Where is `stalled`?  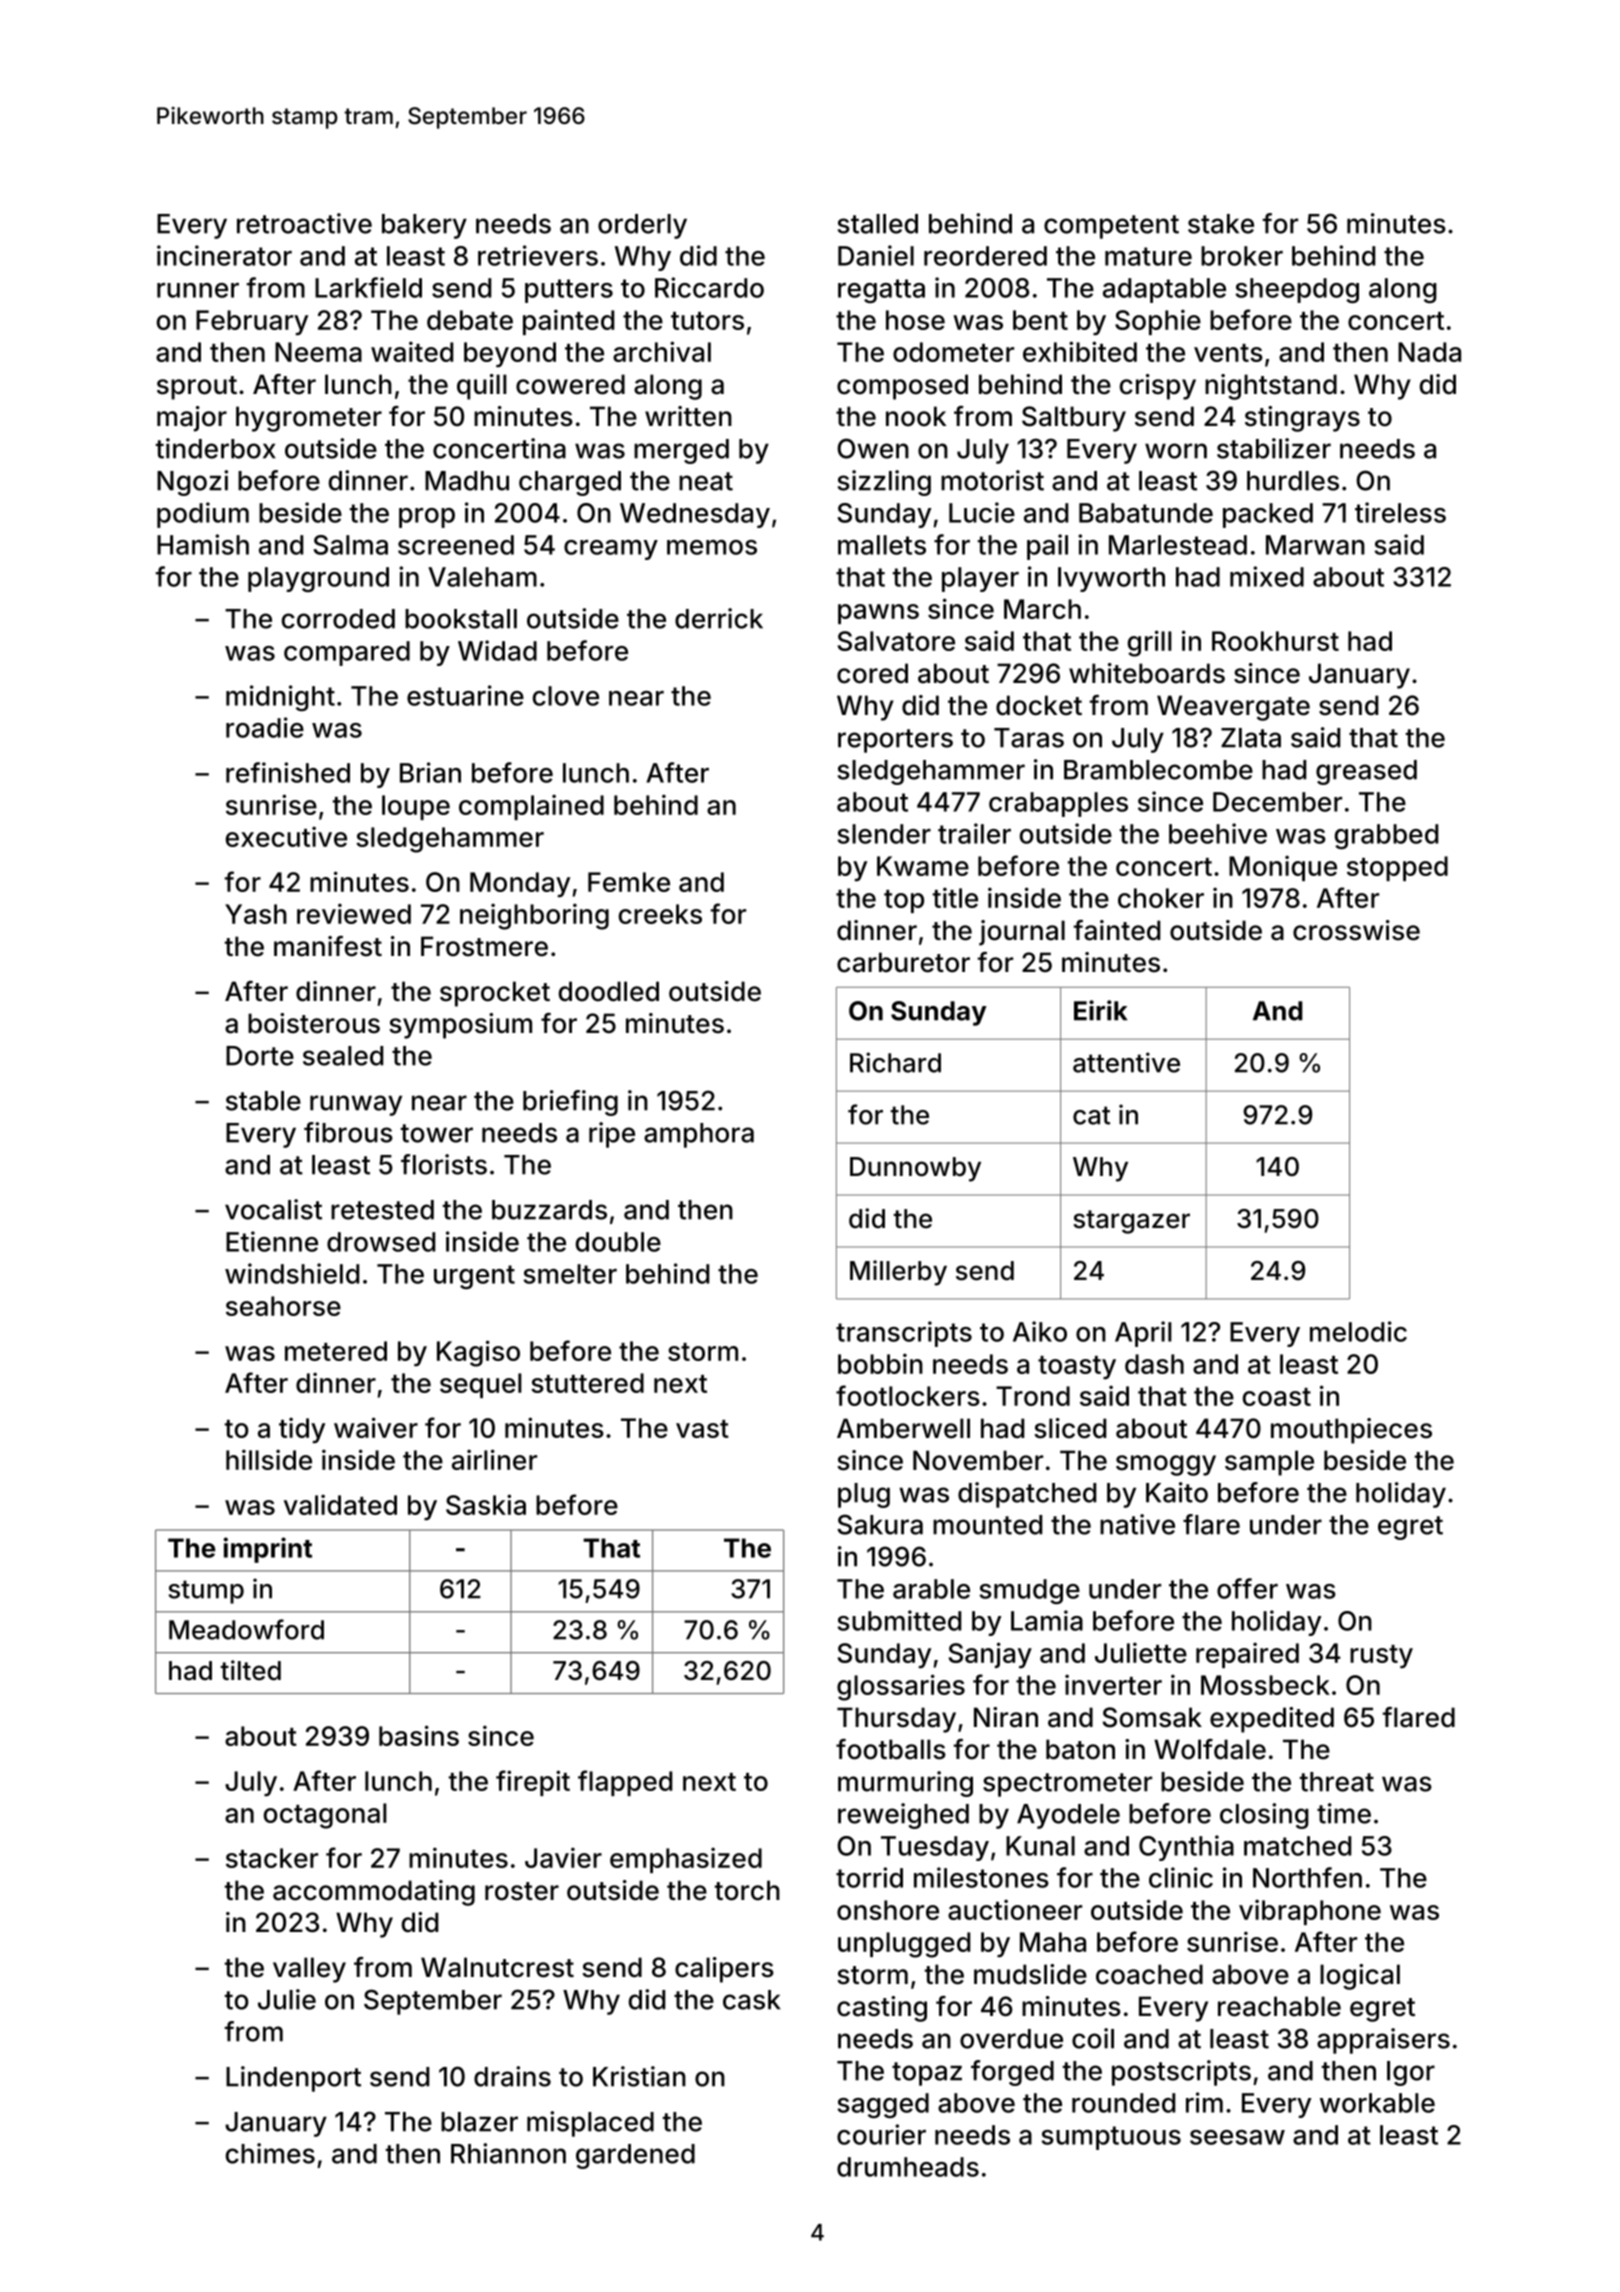 stalled is located at coordinates (878, 224).
